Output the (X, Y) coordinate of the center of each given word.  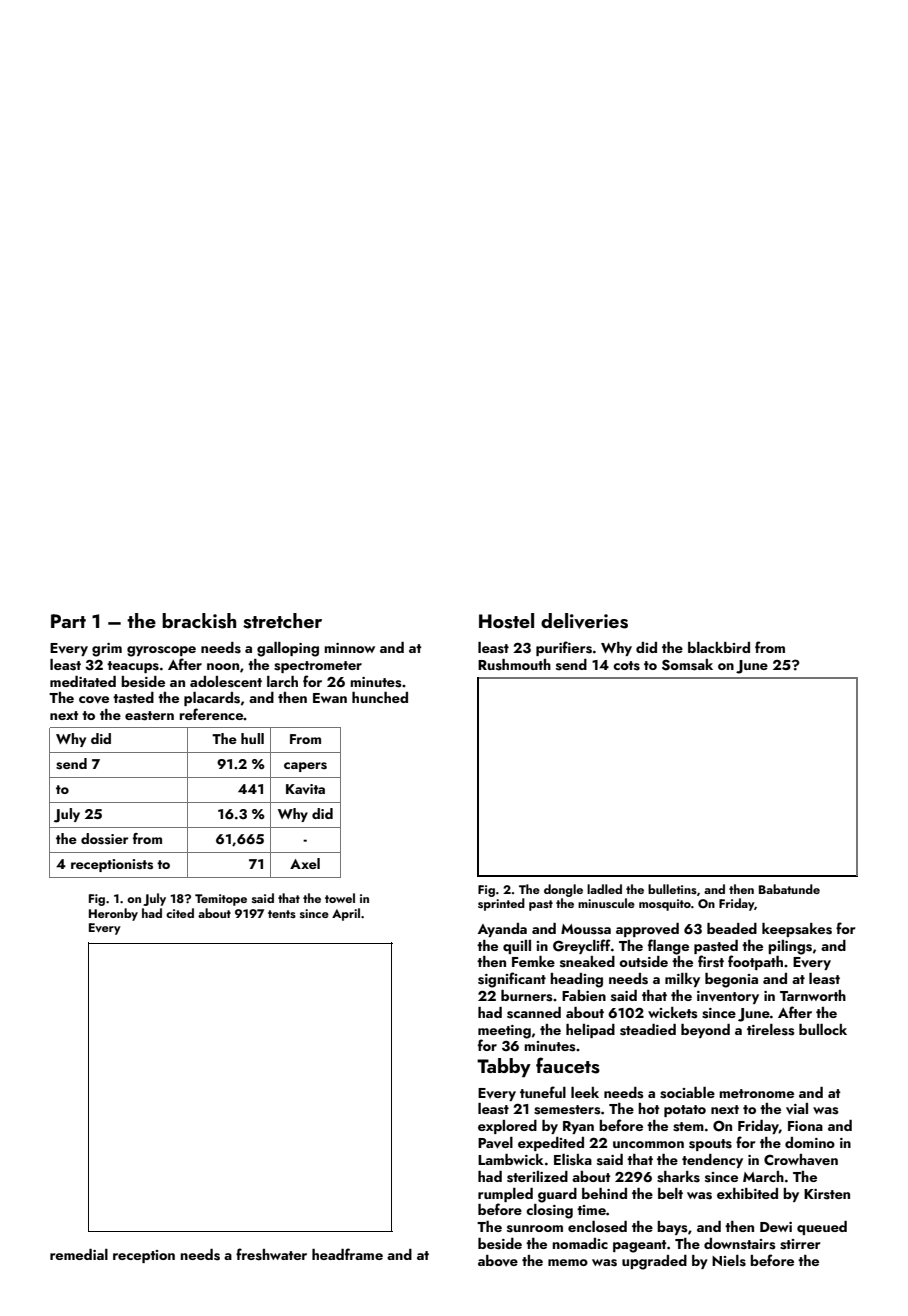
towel (340, 898)
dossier (104, 839)
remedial (79, 1254)
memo (568, 1262)
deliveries (584, 621)
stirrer (800, 1244)
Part (68, 621)
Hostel (506, 621)
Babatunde (789, 889)
